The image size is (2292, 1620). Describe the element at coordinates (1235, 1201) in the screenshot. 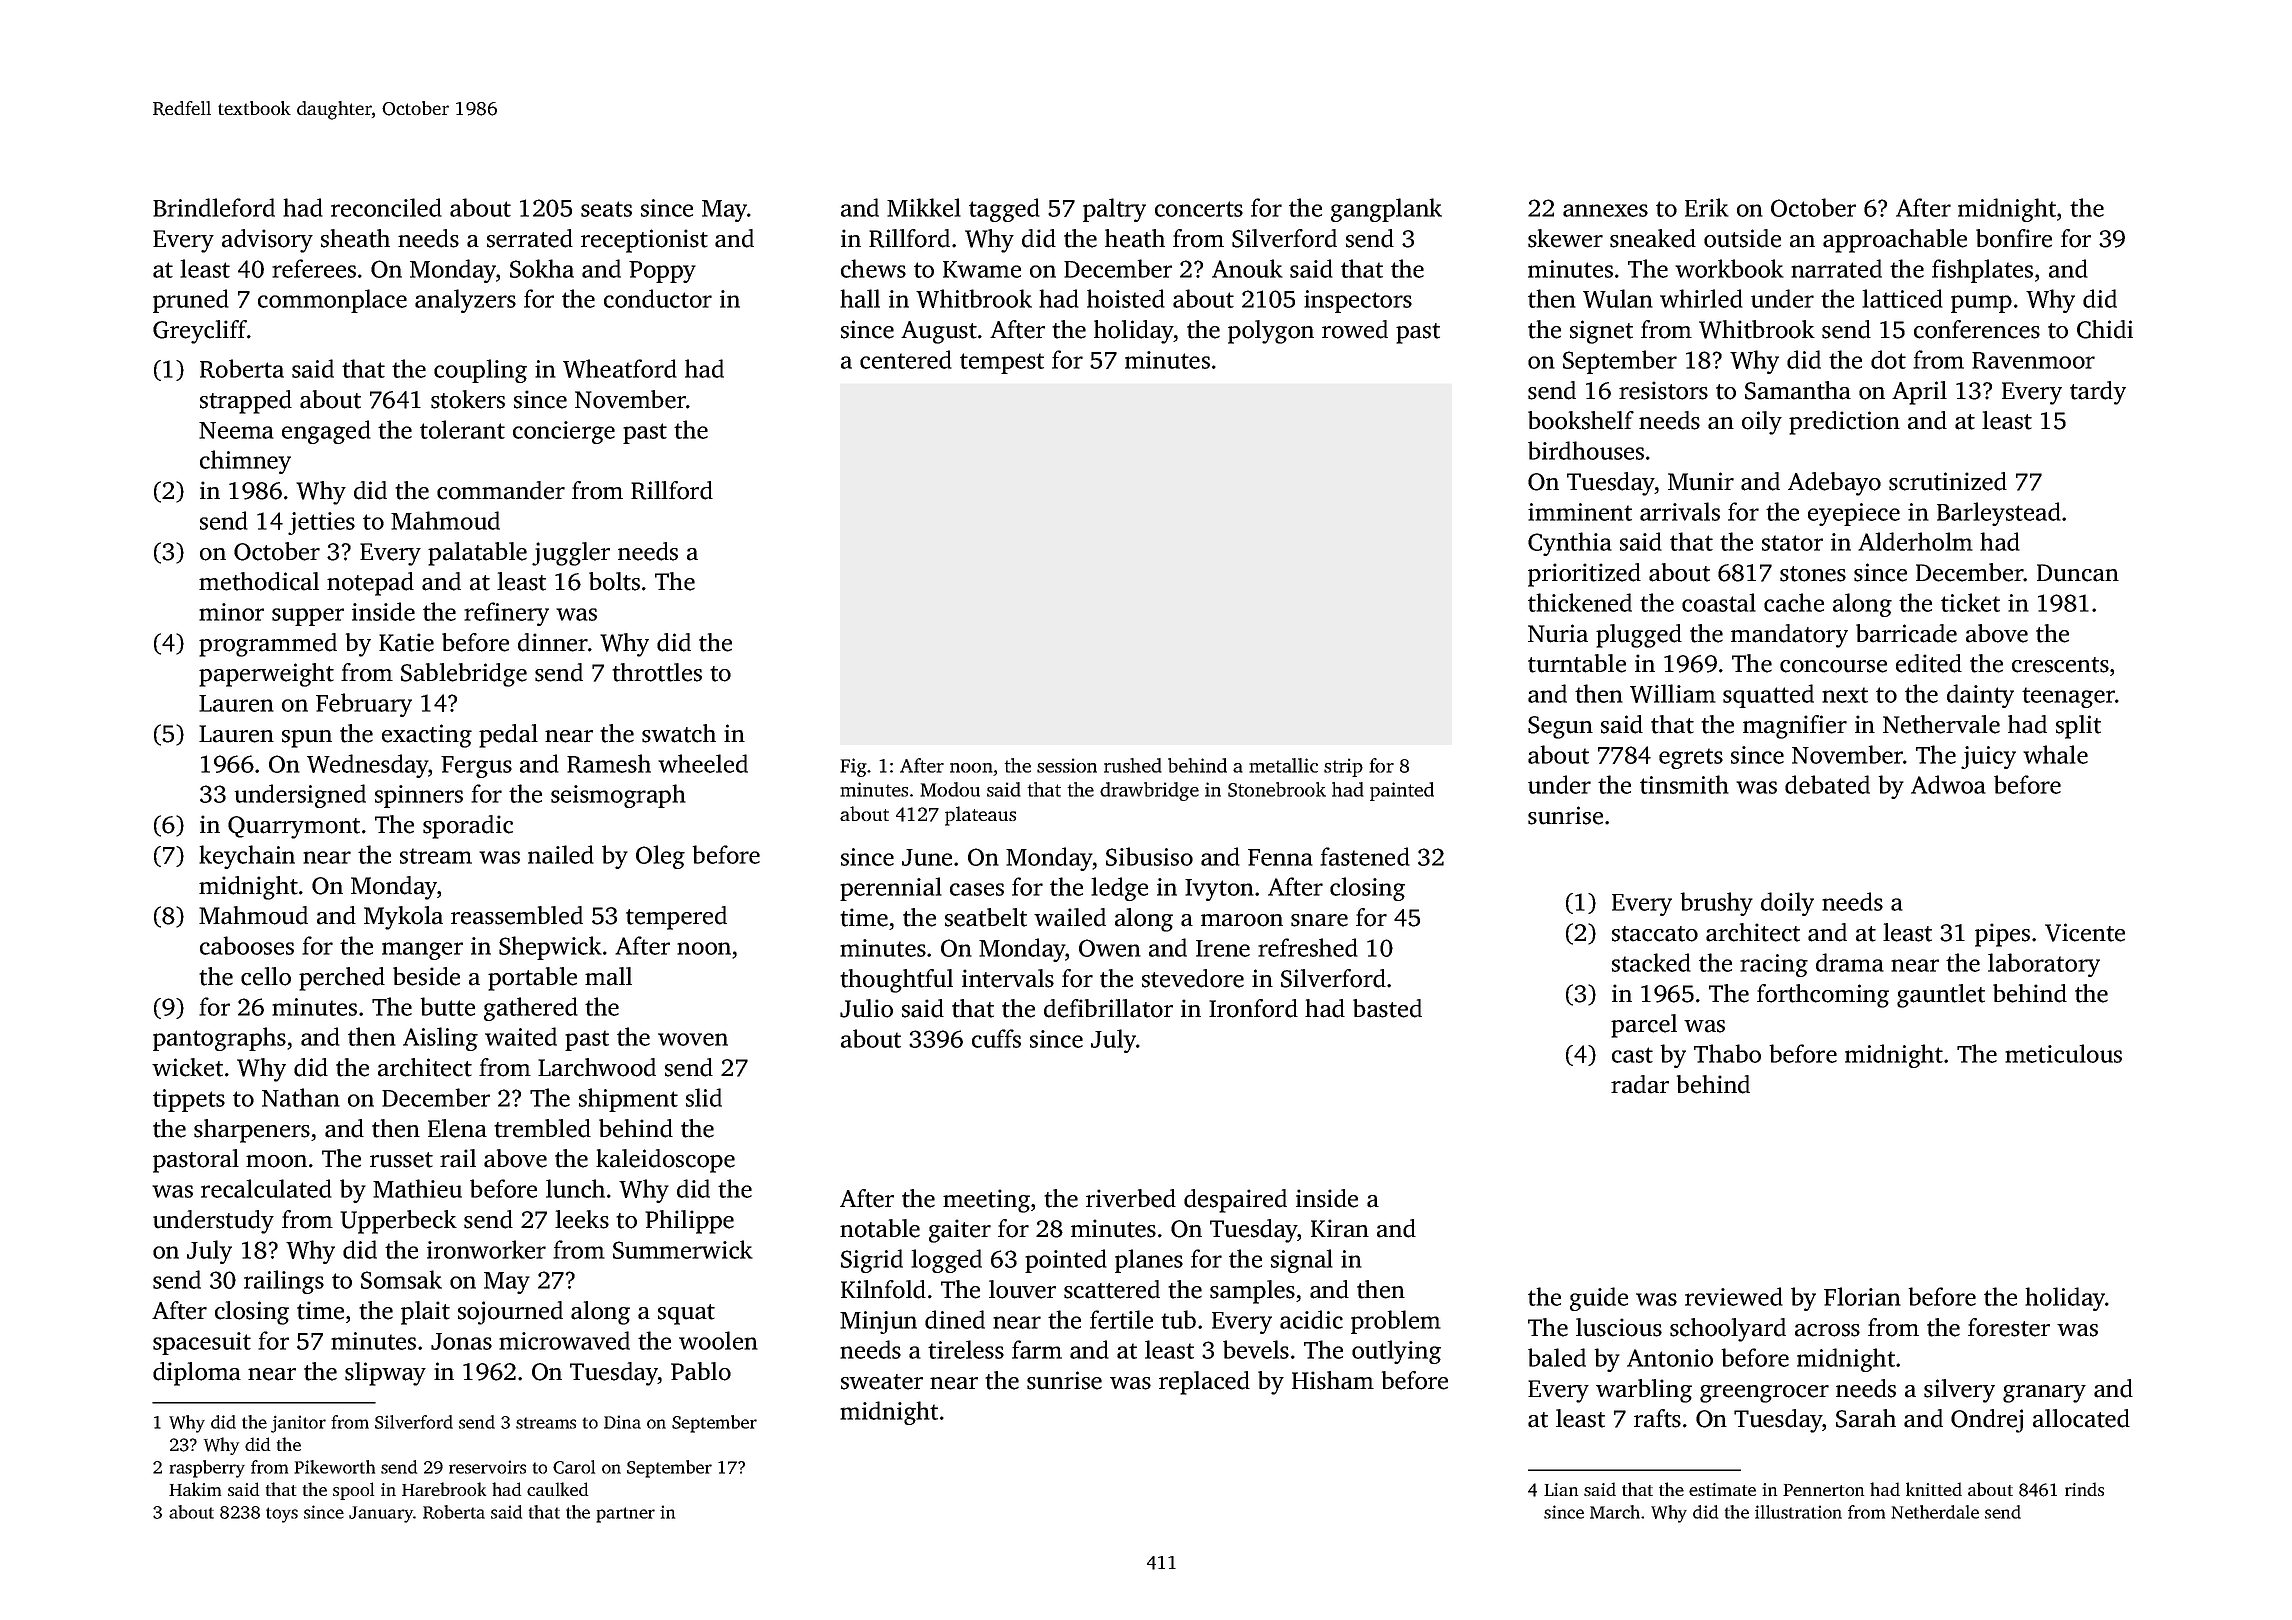

I see `despaired` at that location.
